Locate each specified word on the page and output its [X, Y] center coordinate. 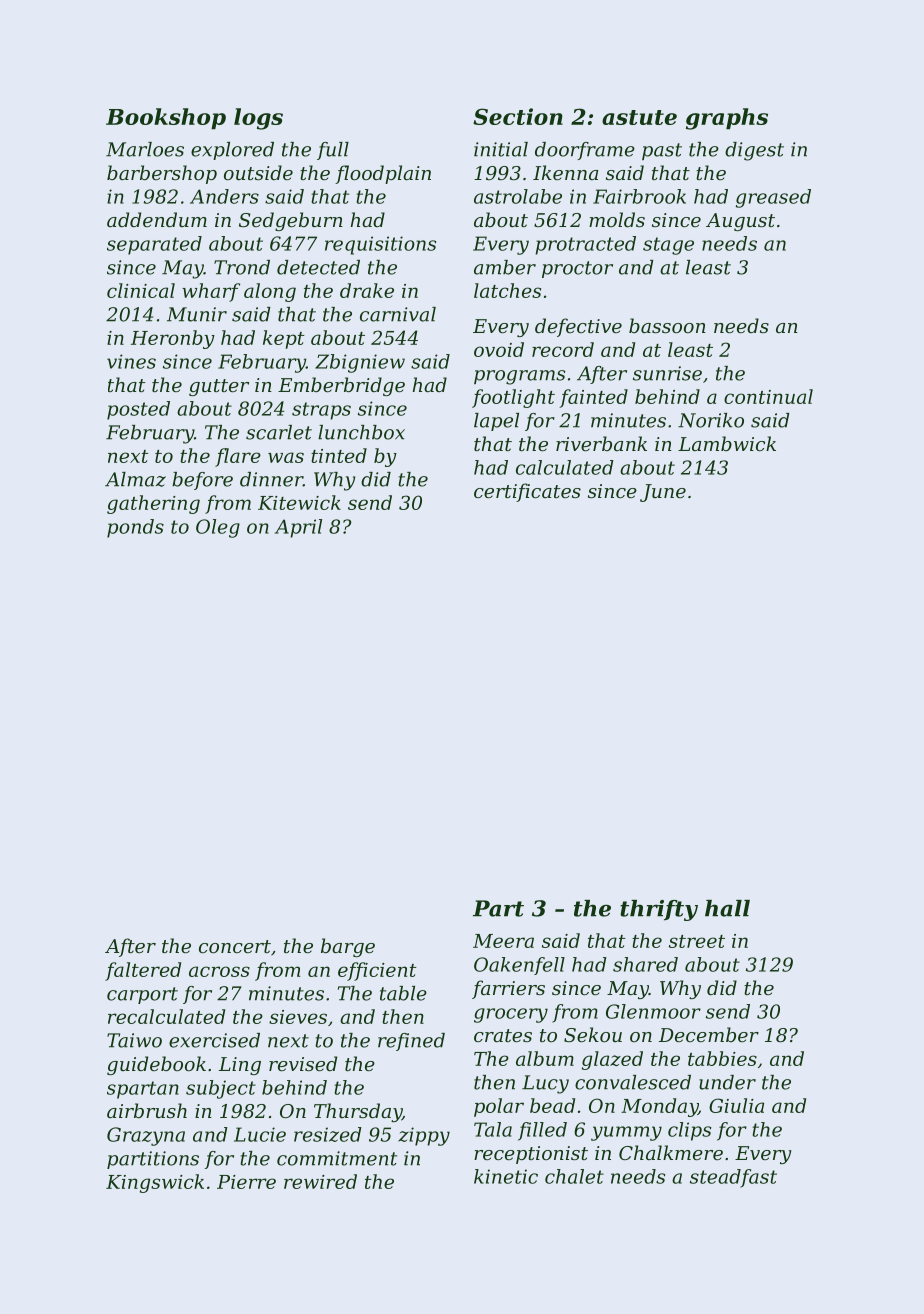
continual [768, 396]
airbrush [147, 1110]
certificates [527, 492]
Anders [224, 196]
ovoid [499, 349]
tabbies [722, 1058]
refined [411, 1042]
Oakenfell [519, 966]
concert [235, 946]
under [727, 1082]
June [663, 493]
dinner [271, 479]
